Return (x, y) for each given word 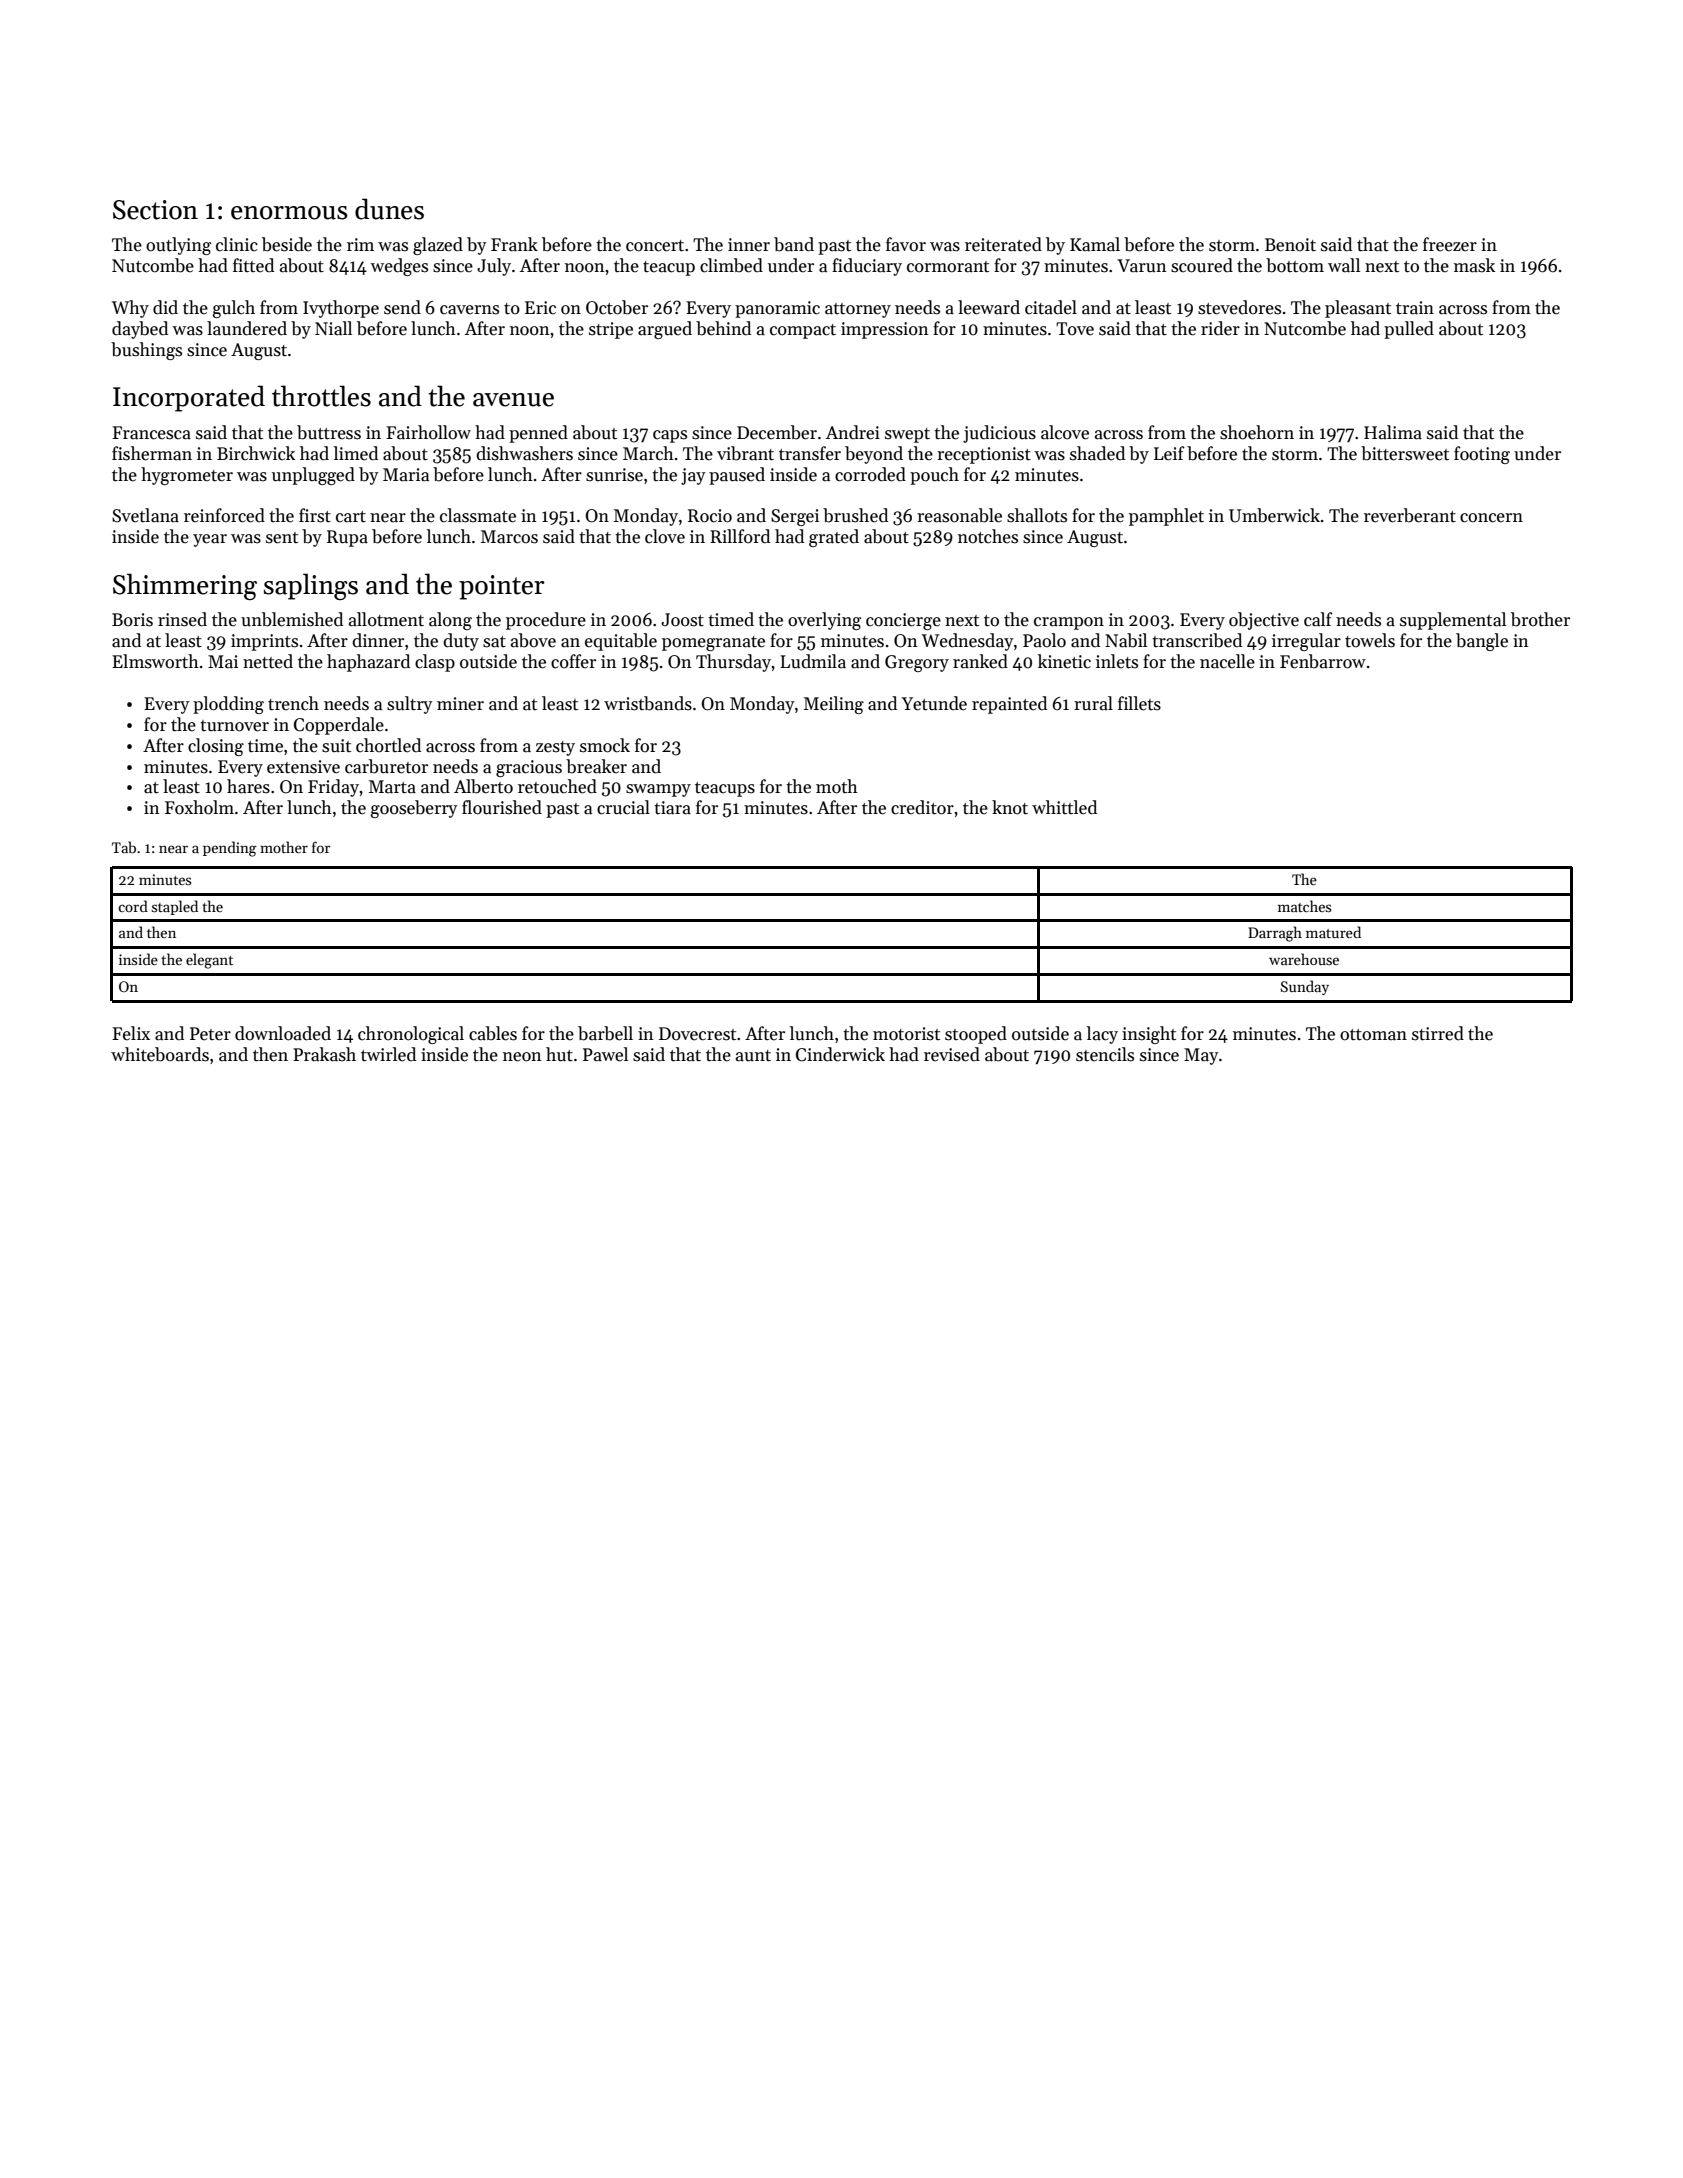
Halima (1393, 432)
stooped (976, 1035)
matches (1304, 906)
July (494, 267)
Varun (1142, 266)
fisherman (152, 453)
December (777, 432)
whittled (1064, 807)
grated (834, 538)
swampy (658, 790)
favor (906, 244)
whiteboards (160, 1054)
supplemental (1453, 621)
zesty (555, 748)
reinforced (224, 515)
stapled (175, 907)
